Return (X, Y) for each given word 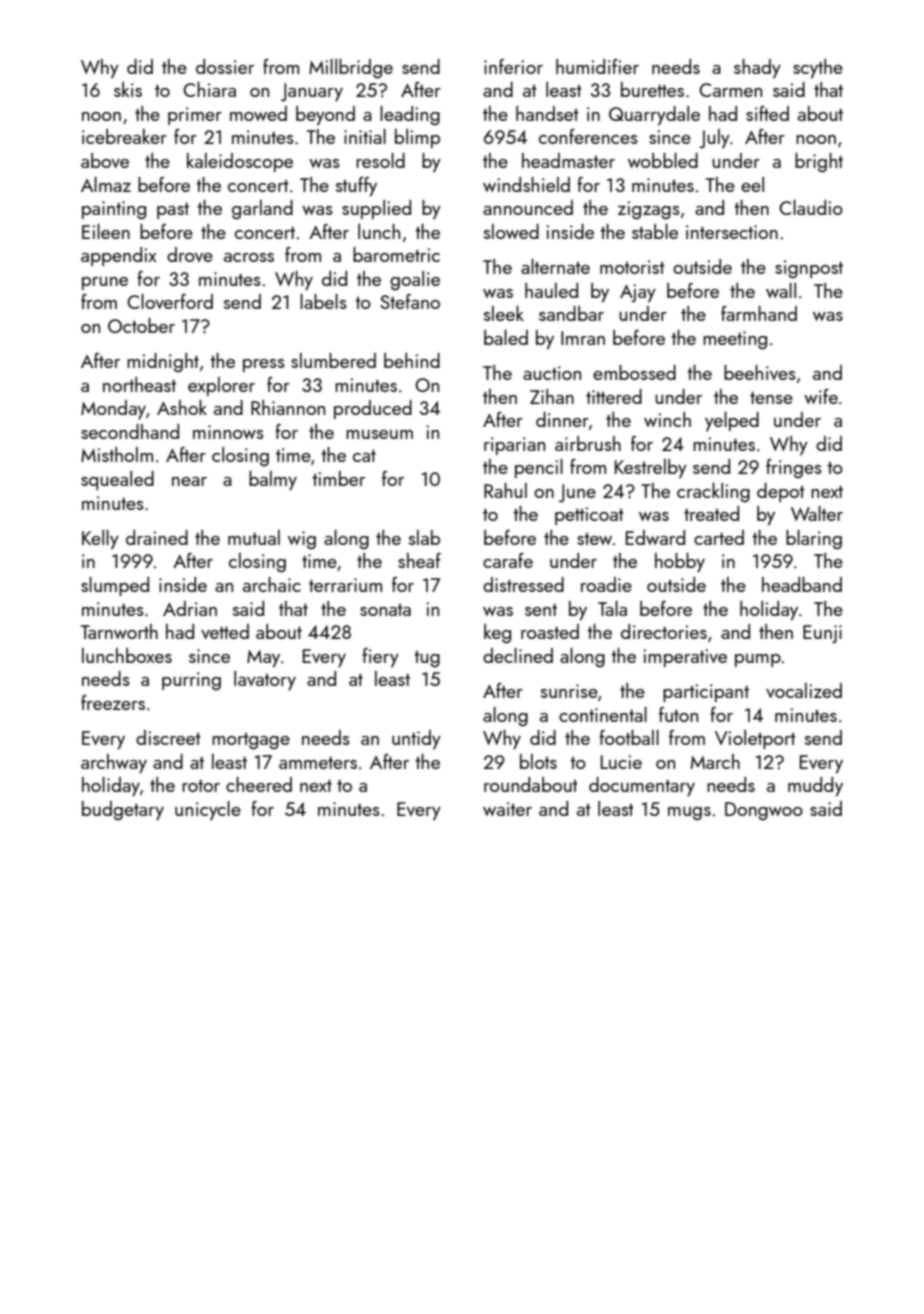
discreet (168, 737)
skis (128, 89)
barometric (396, 254)
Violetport (755, 739)
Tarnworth (119, 631)
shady (757, 69)
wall (781, 290)
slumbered (333, 360)
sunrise (569, 691)
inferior (513, 66)
